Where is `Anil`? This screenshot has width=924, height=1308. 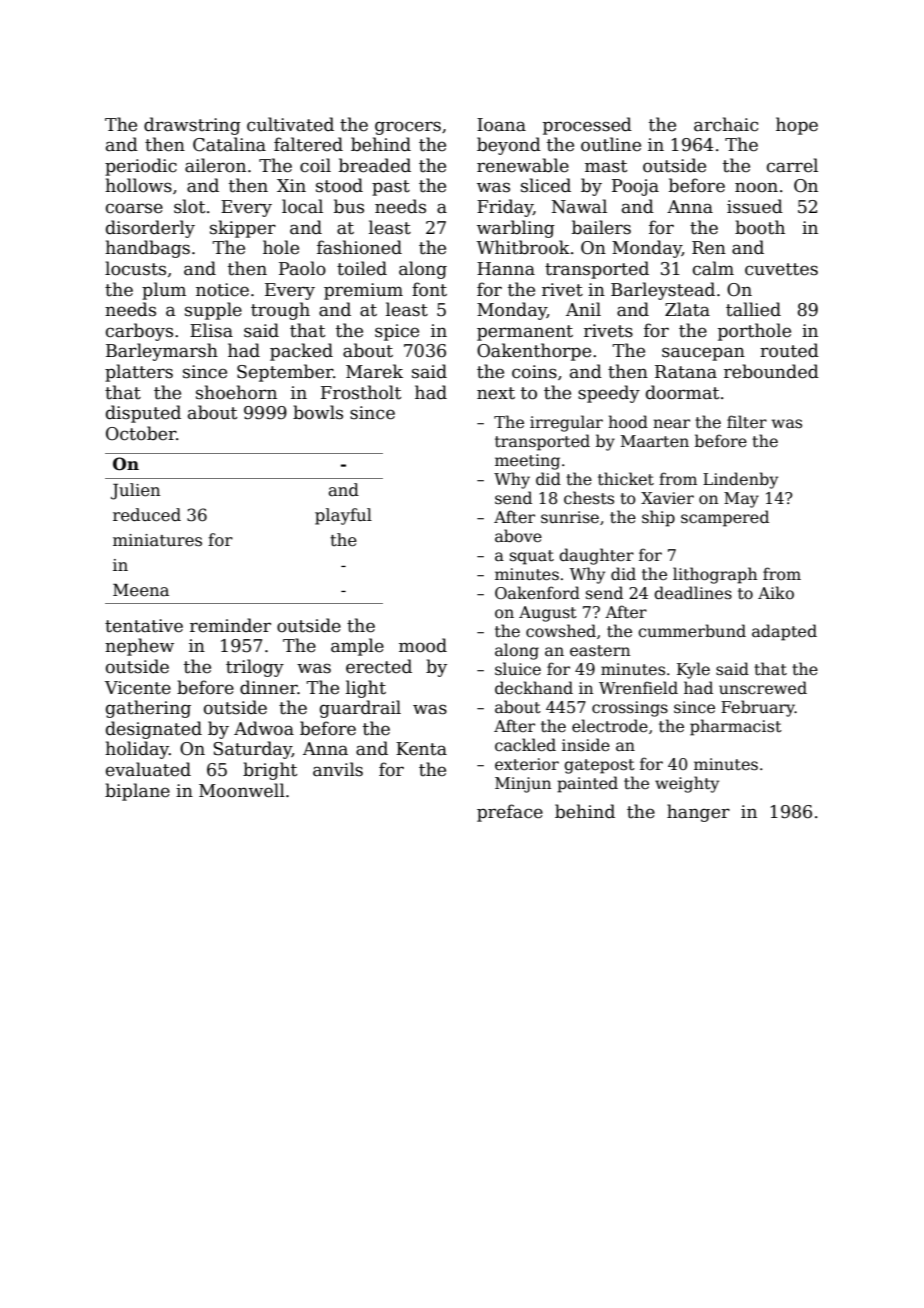
Anil is located at coordinates (583, 309).
